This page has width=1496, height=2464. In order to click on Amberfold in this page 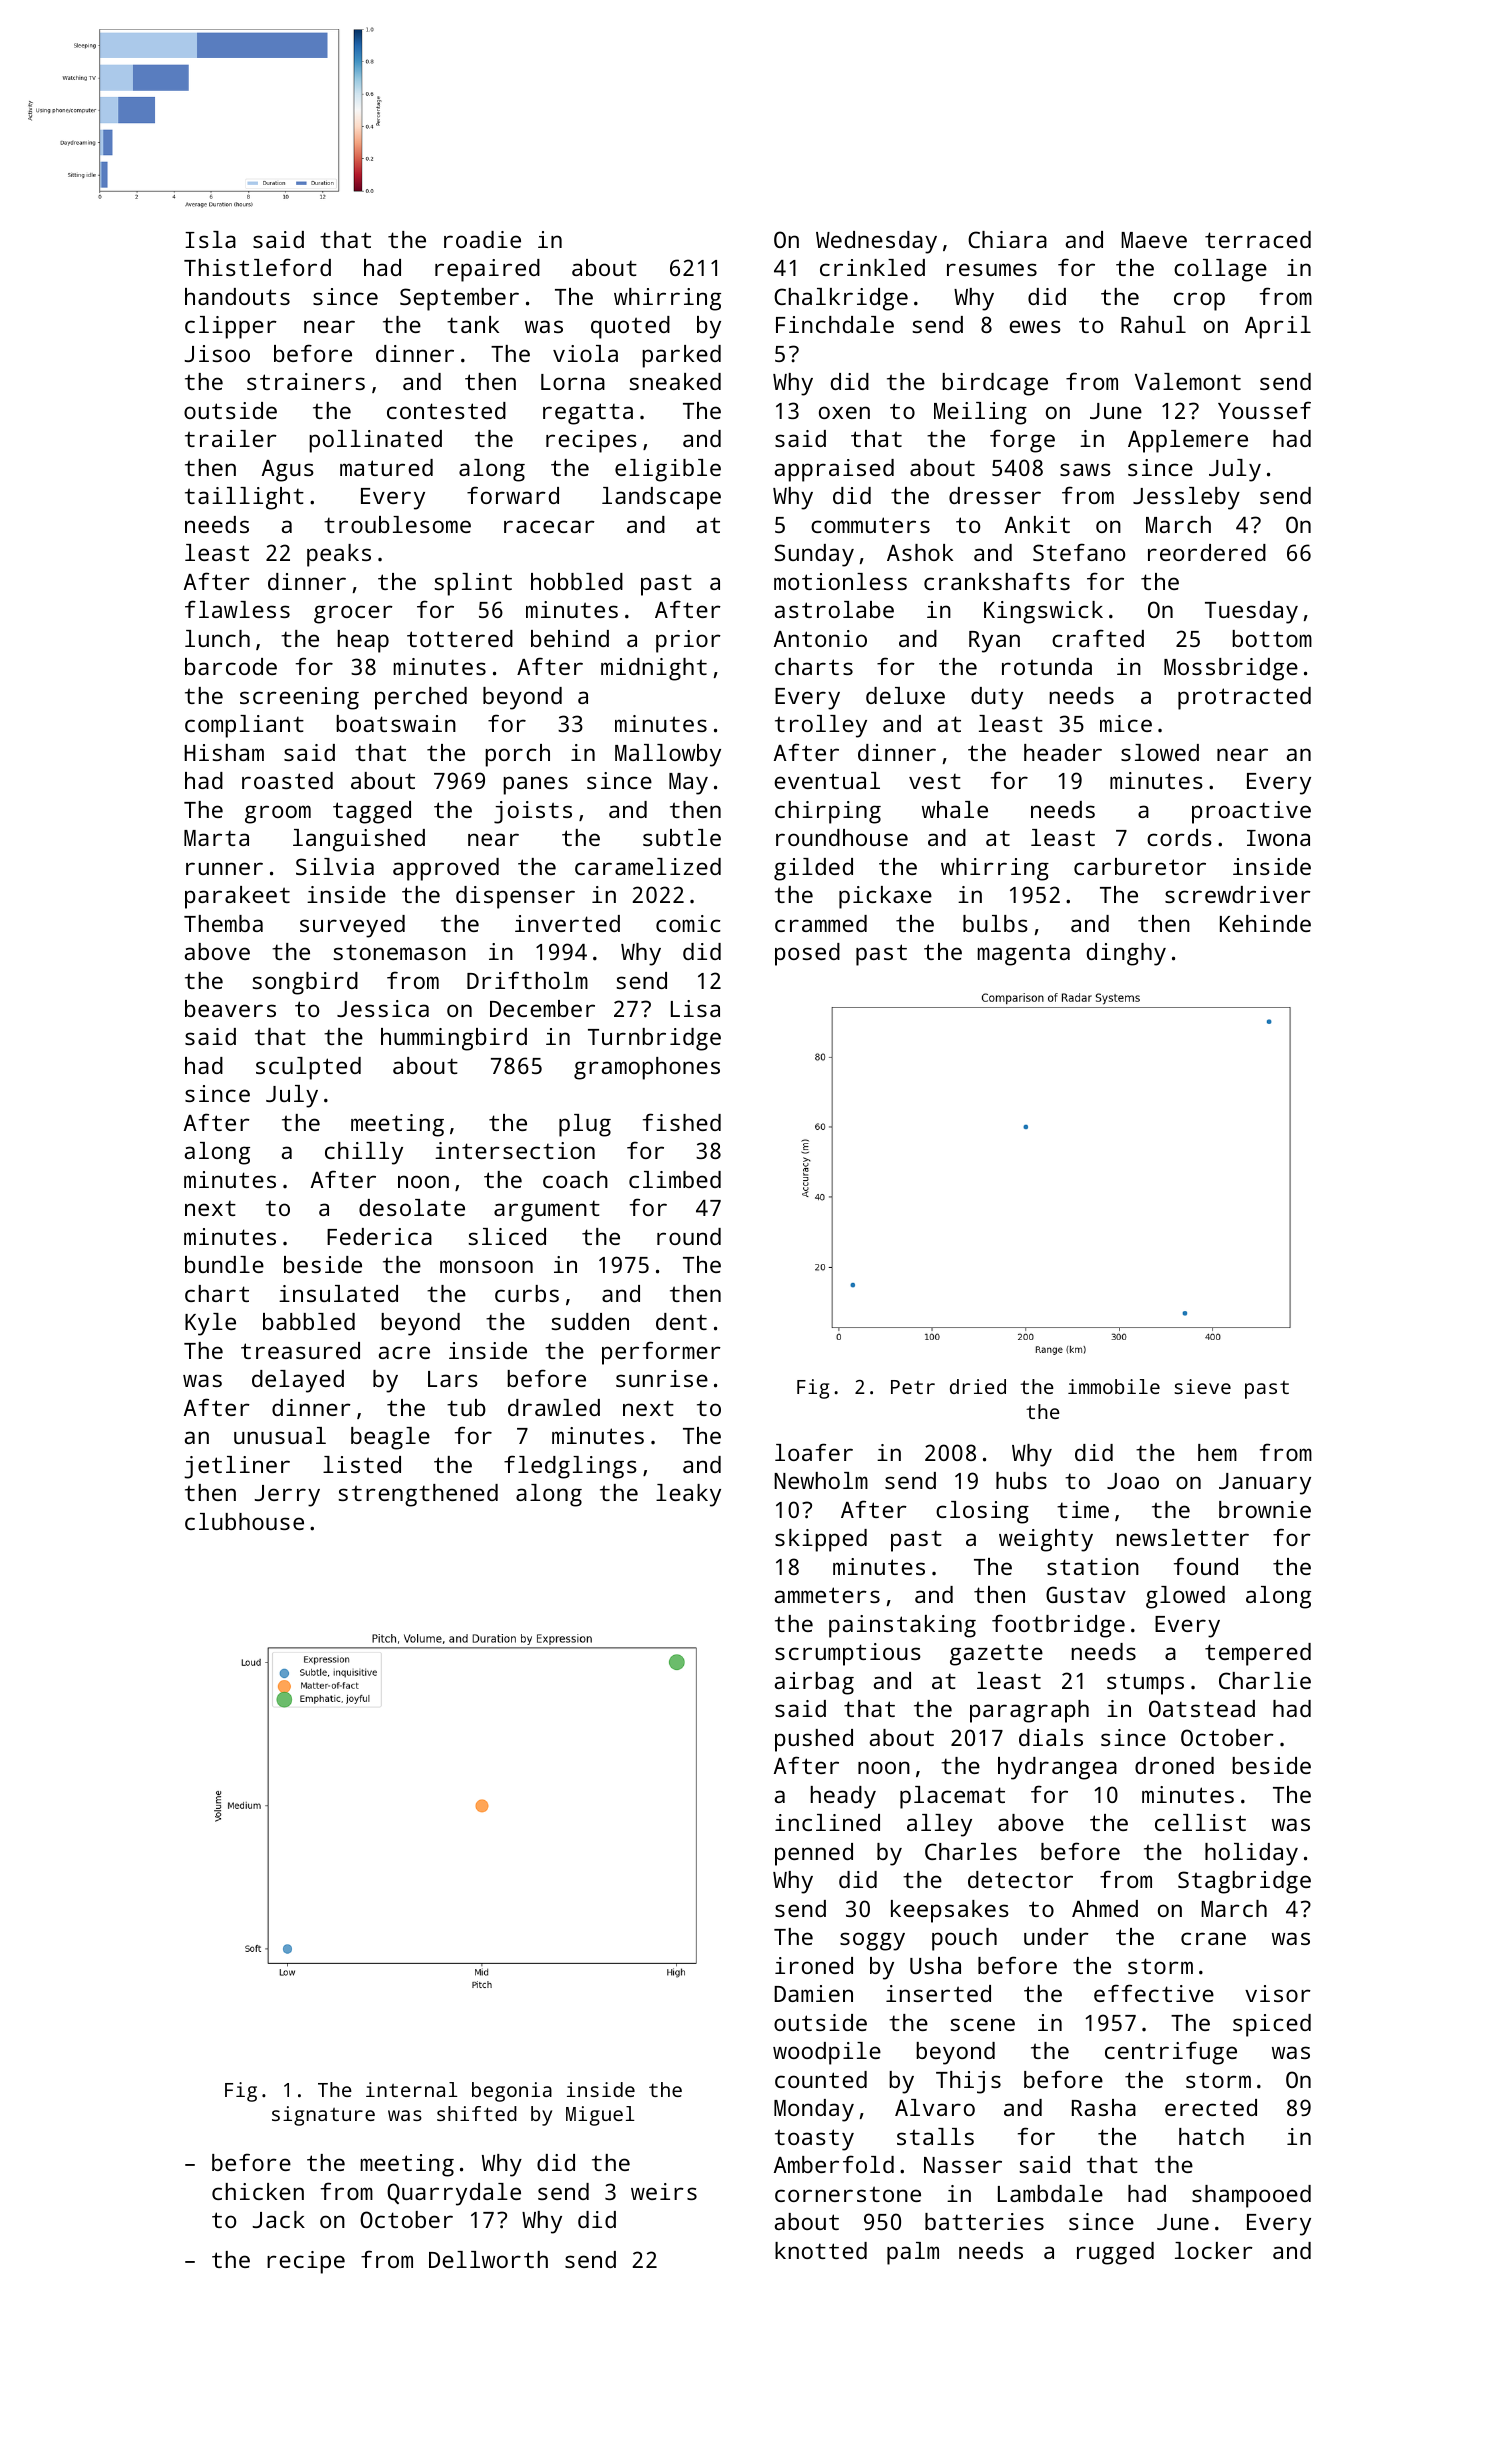, I will do `click(834, 2164)`.
